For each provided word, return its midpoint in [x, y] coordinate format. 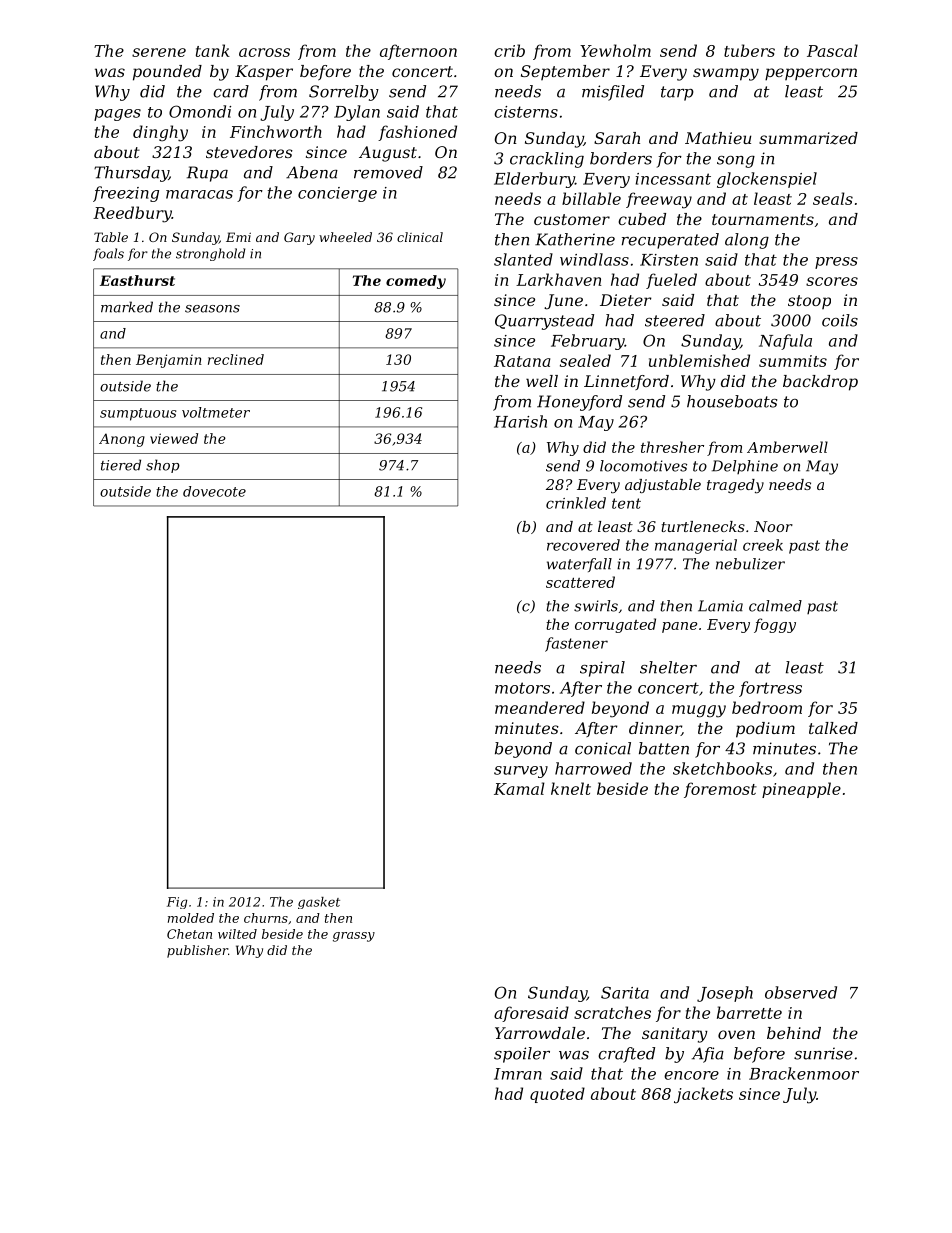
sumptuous [138, 414]
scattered [580, 582]
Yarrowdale [540, 1033]
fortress [770, 689]
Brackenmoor [804, 1073]
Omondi [200, 111]
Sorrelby [344, 93]
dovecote [214, 491]
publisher [197, 951]
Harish [520, 421]
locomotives [643, 466]
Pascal [832, 50]
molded [191, 918]
